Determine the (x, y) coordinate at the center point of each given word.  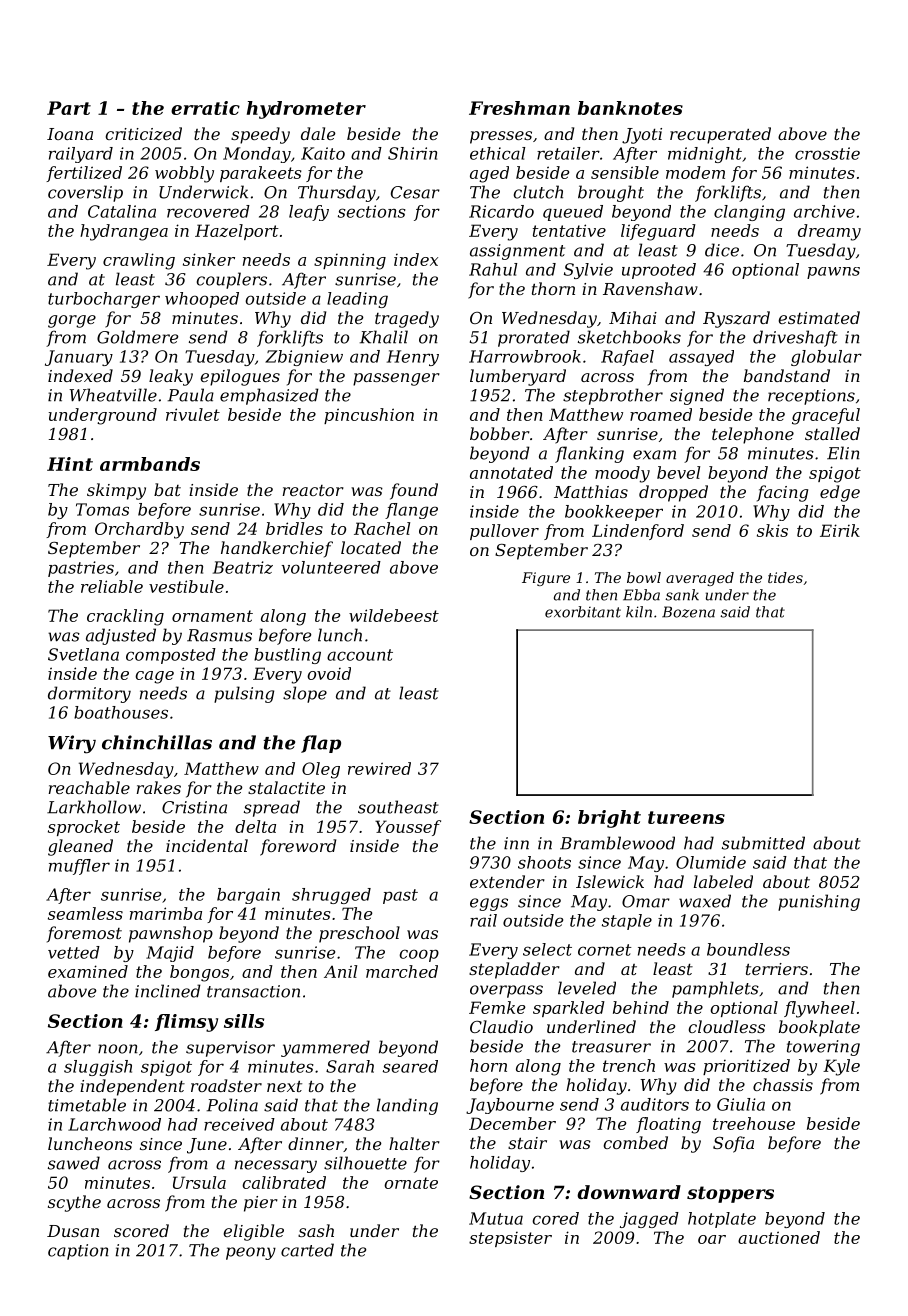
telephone (753, 435)
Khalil (384, 337)
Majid (170, 954)
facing (782, 493)
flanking (589, 454)
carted (307, 1250)
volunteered (331, 567)
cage (154, 677)
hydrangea (124, 232)
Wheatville (113, 395)
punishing (819, 902)
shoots (544, 862)
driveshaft (795, 338)
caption (78, 1252)
